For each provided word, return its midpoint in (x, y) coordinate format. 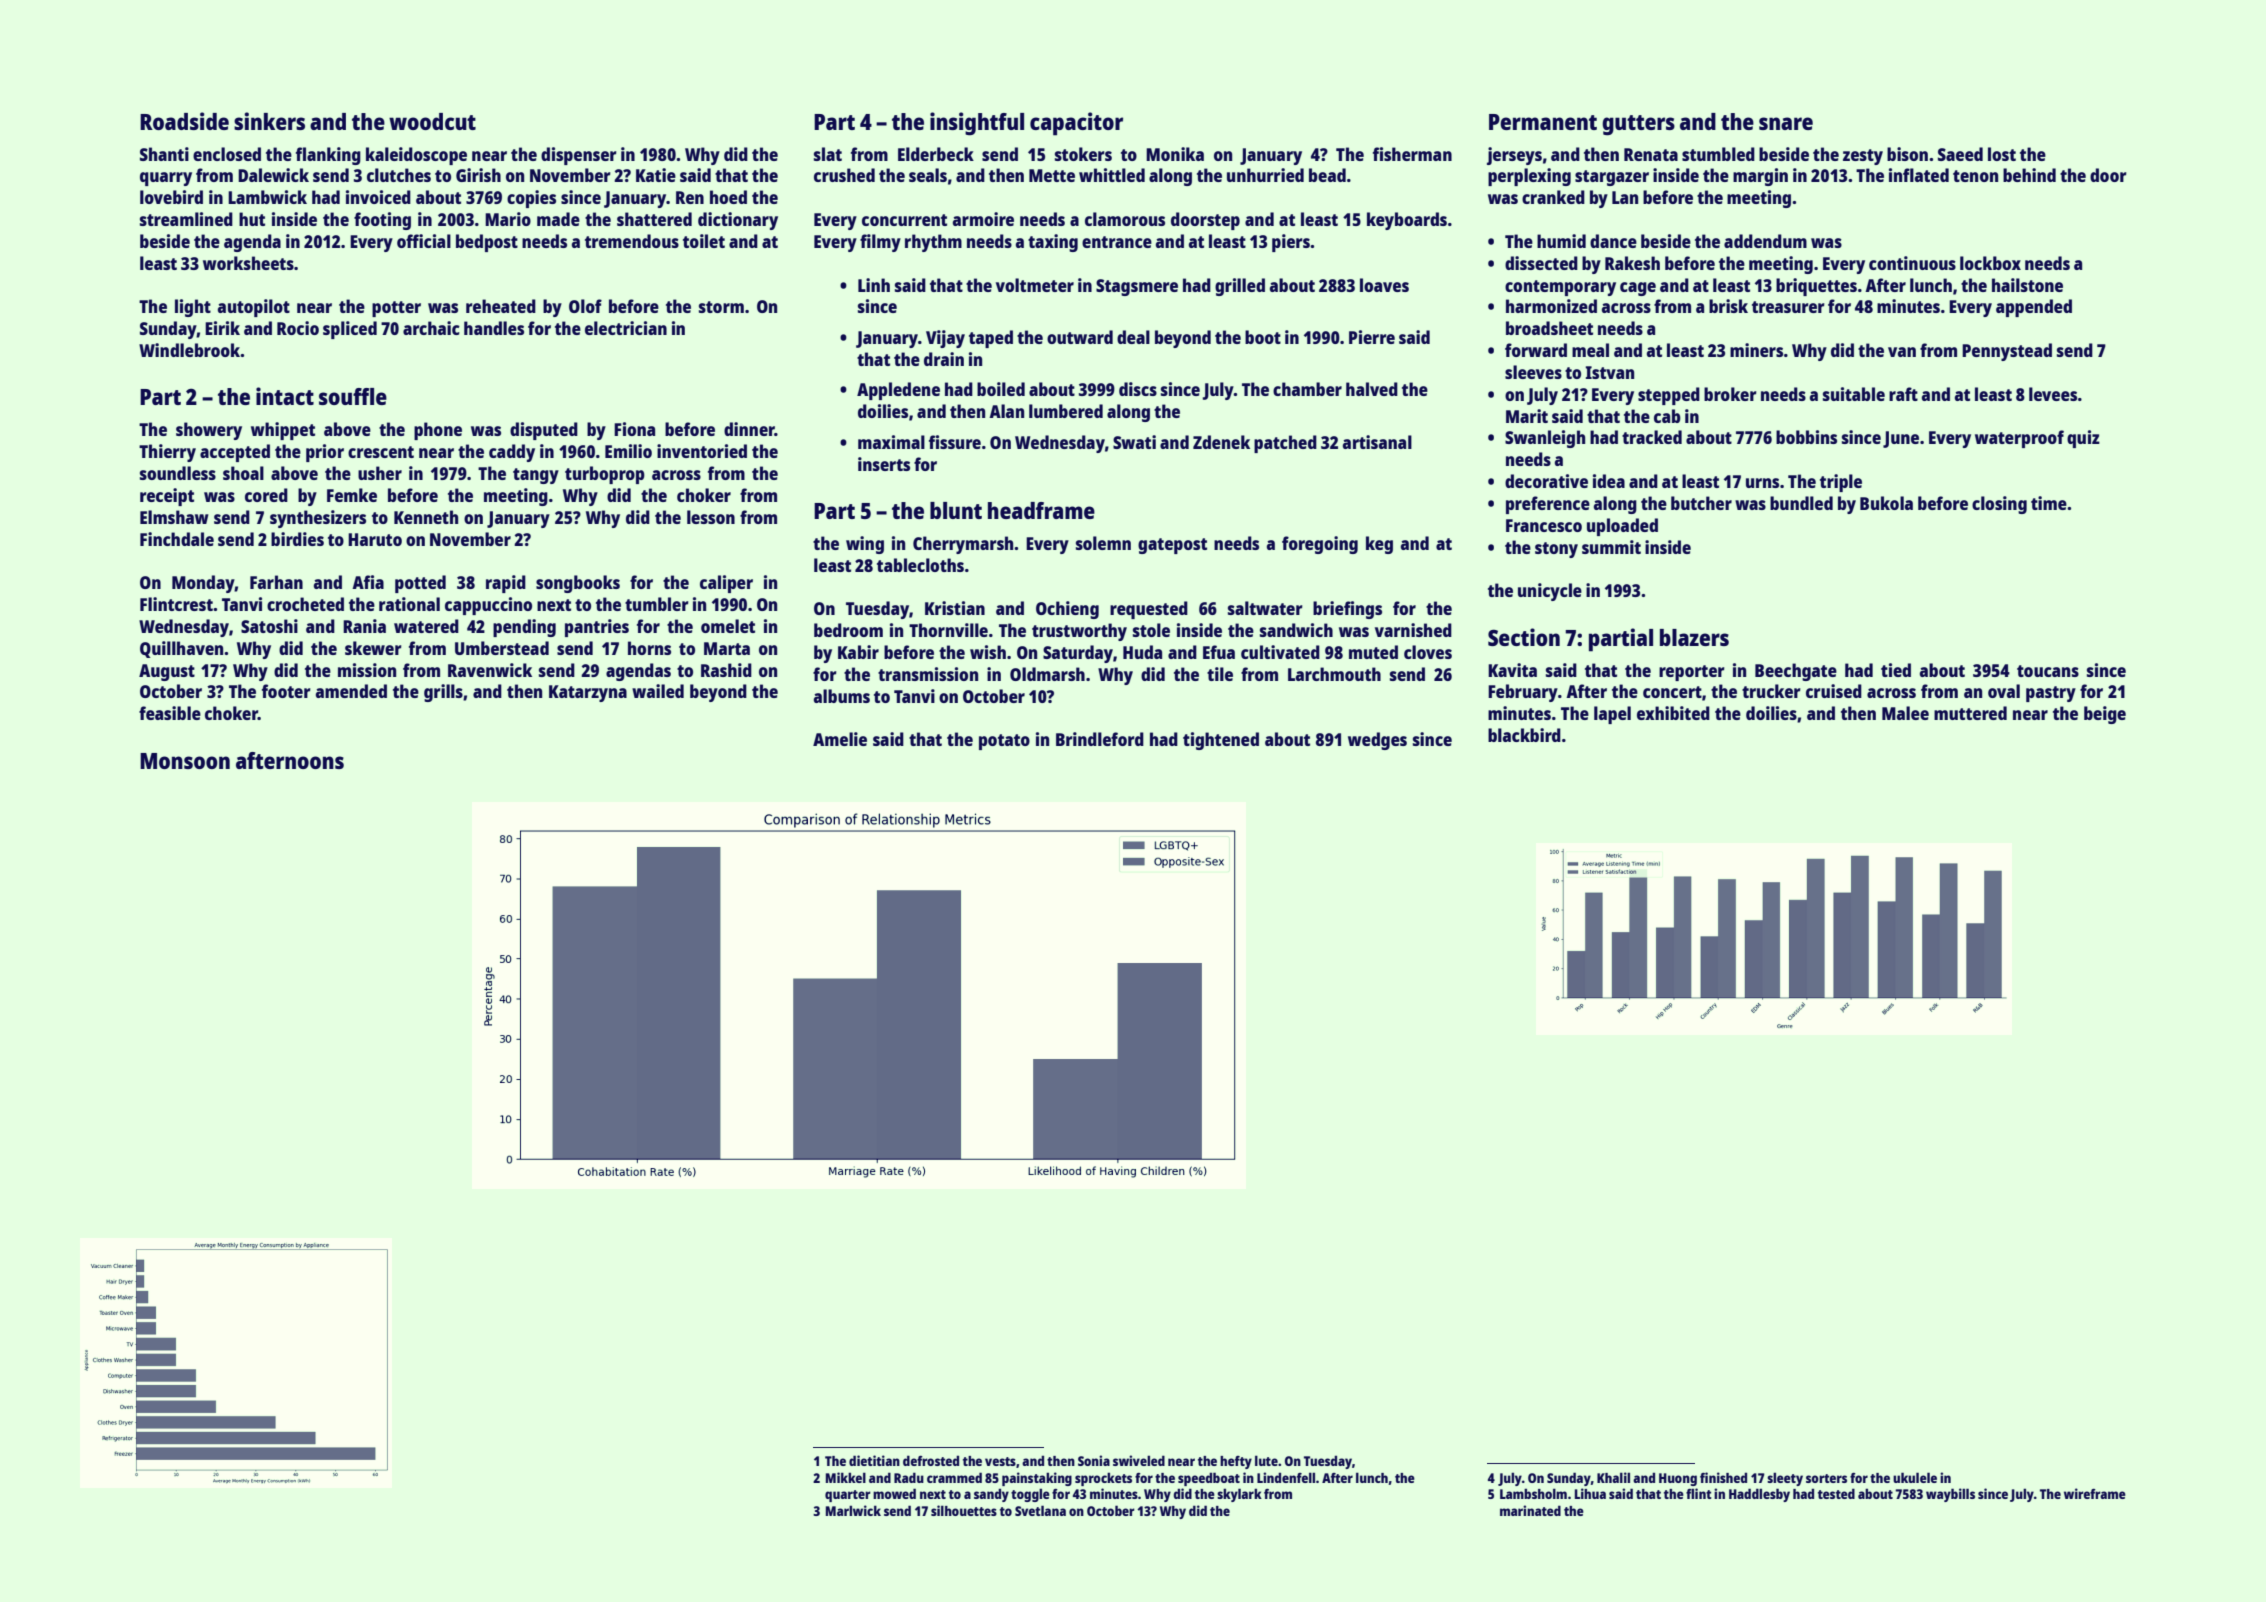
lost (2002, 154)
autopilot (254, 308)
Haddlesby (1759, 1495)
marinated (1530, 1510)
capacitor (1076, 124)
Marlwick (853, 1510)
